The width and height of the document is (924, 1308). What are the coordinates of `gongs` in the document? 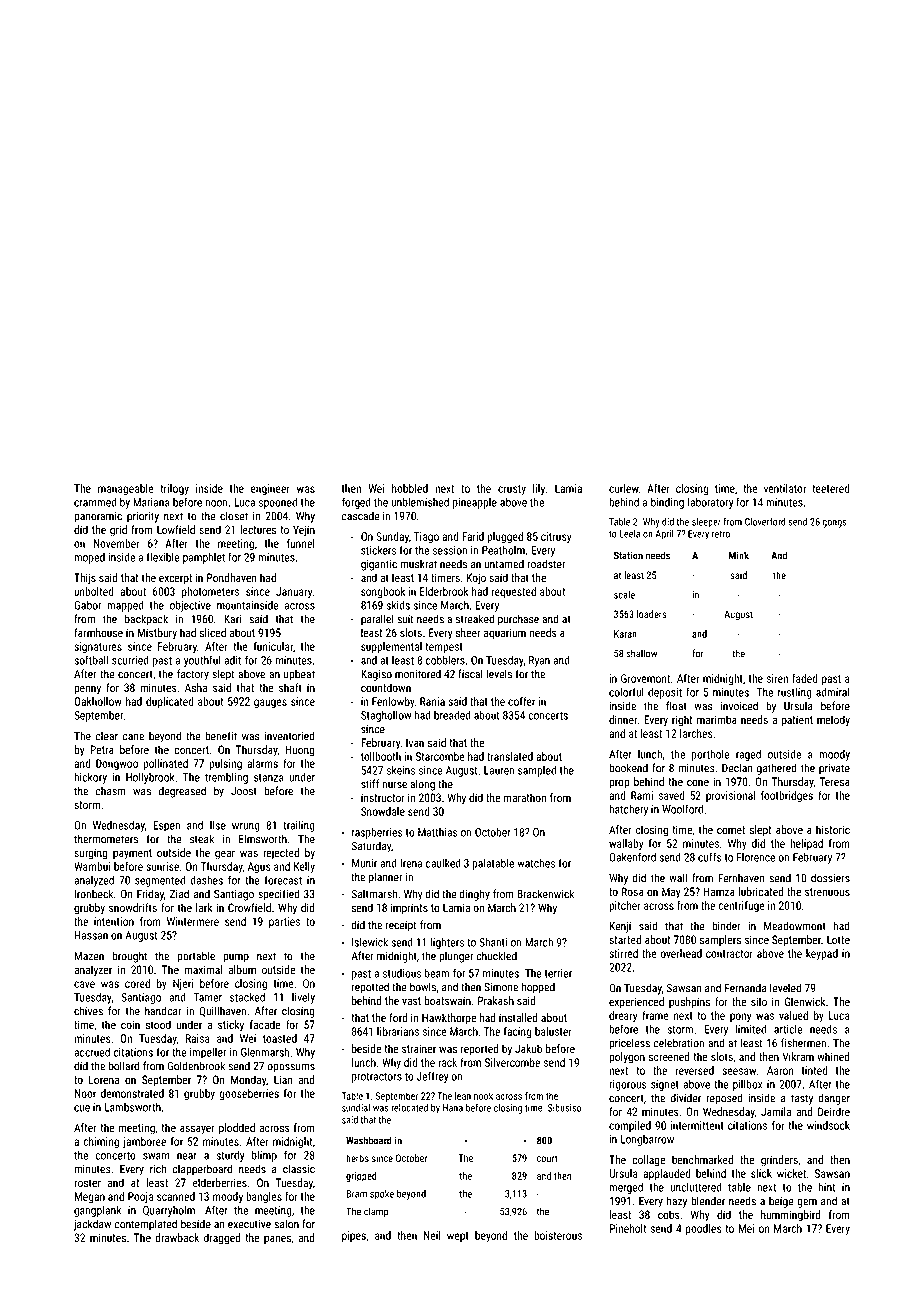 It's located at (834, 524).
